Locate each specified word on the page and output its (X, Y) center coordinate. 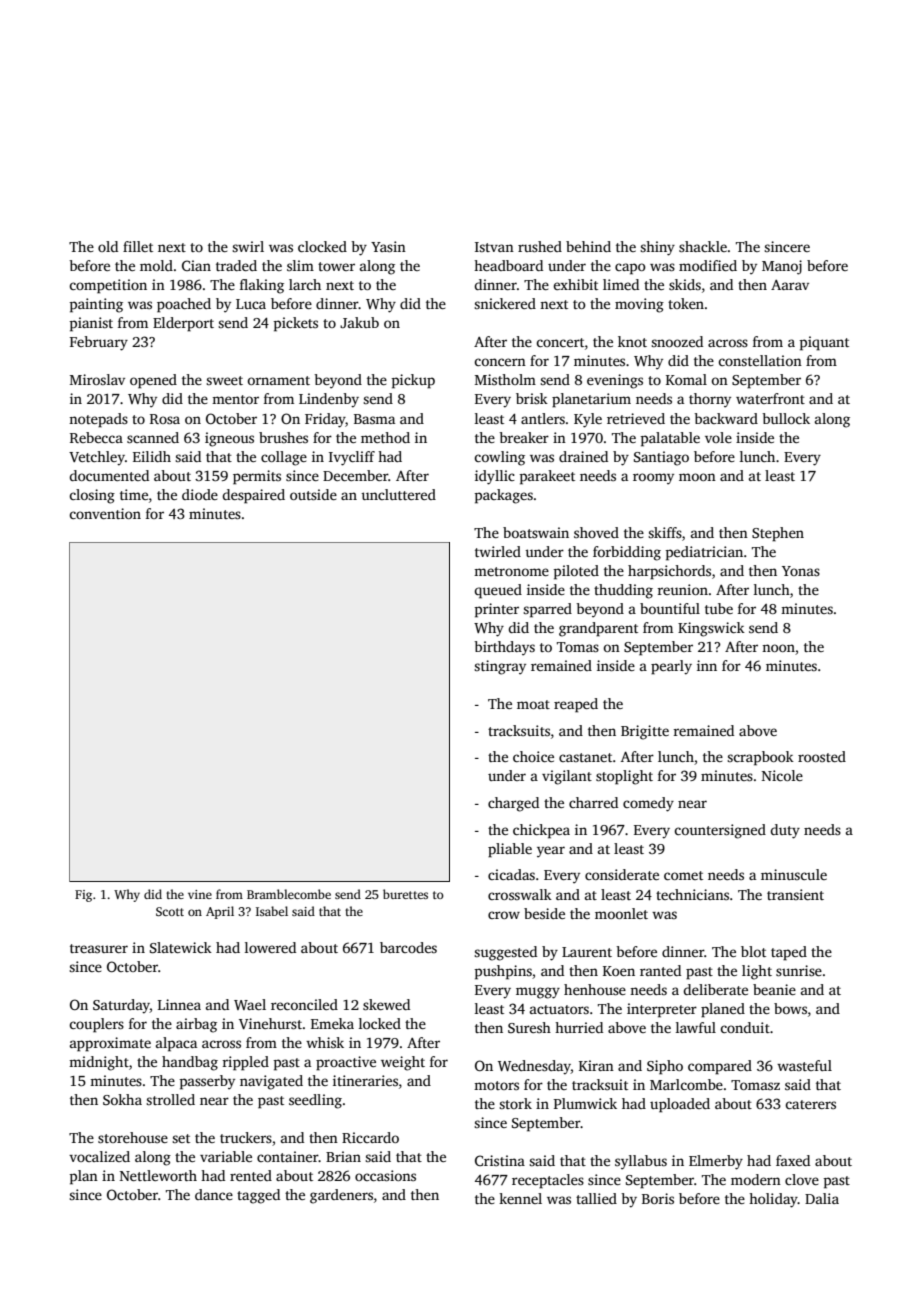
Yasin (388, 246)
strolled (170, 1099)
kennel (520, 1198)
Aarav (790, 285)
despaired (253, 496)
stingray (500, 667)
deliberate (715, 989)
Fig (83, 896)
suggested (505, 953)
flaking (262, 286)
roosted (822, 756)
